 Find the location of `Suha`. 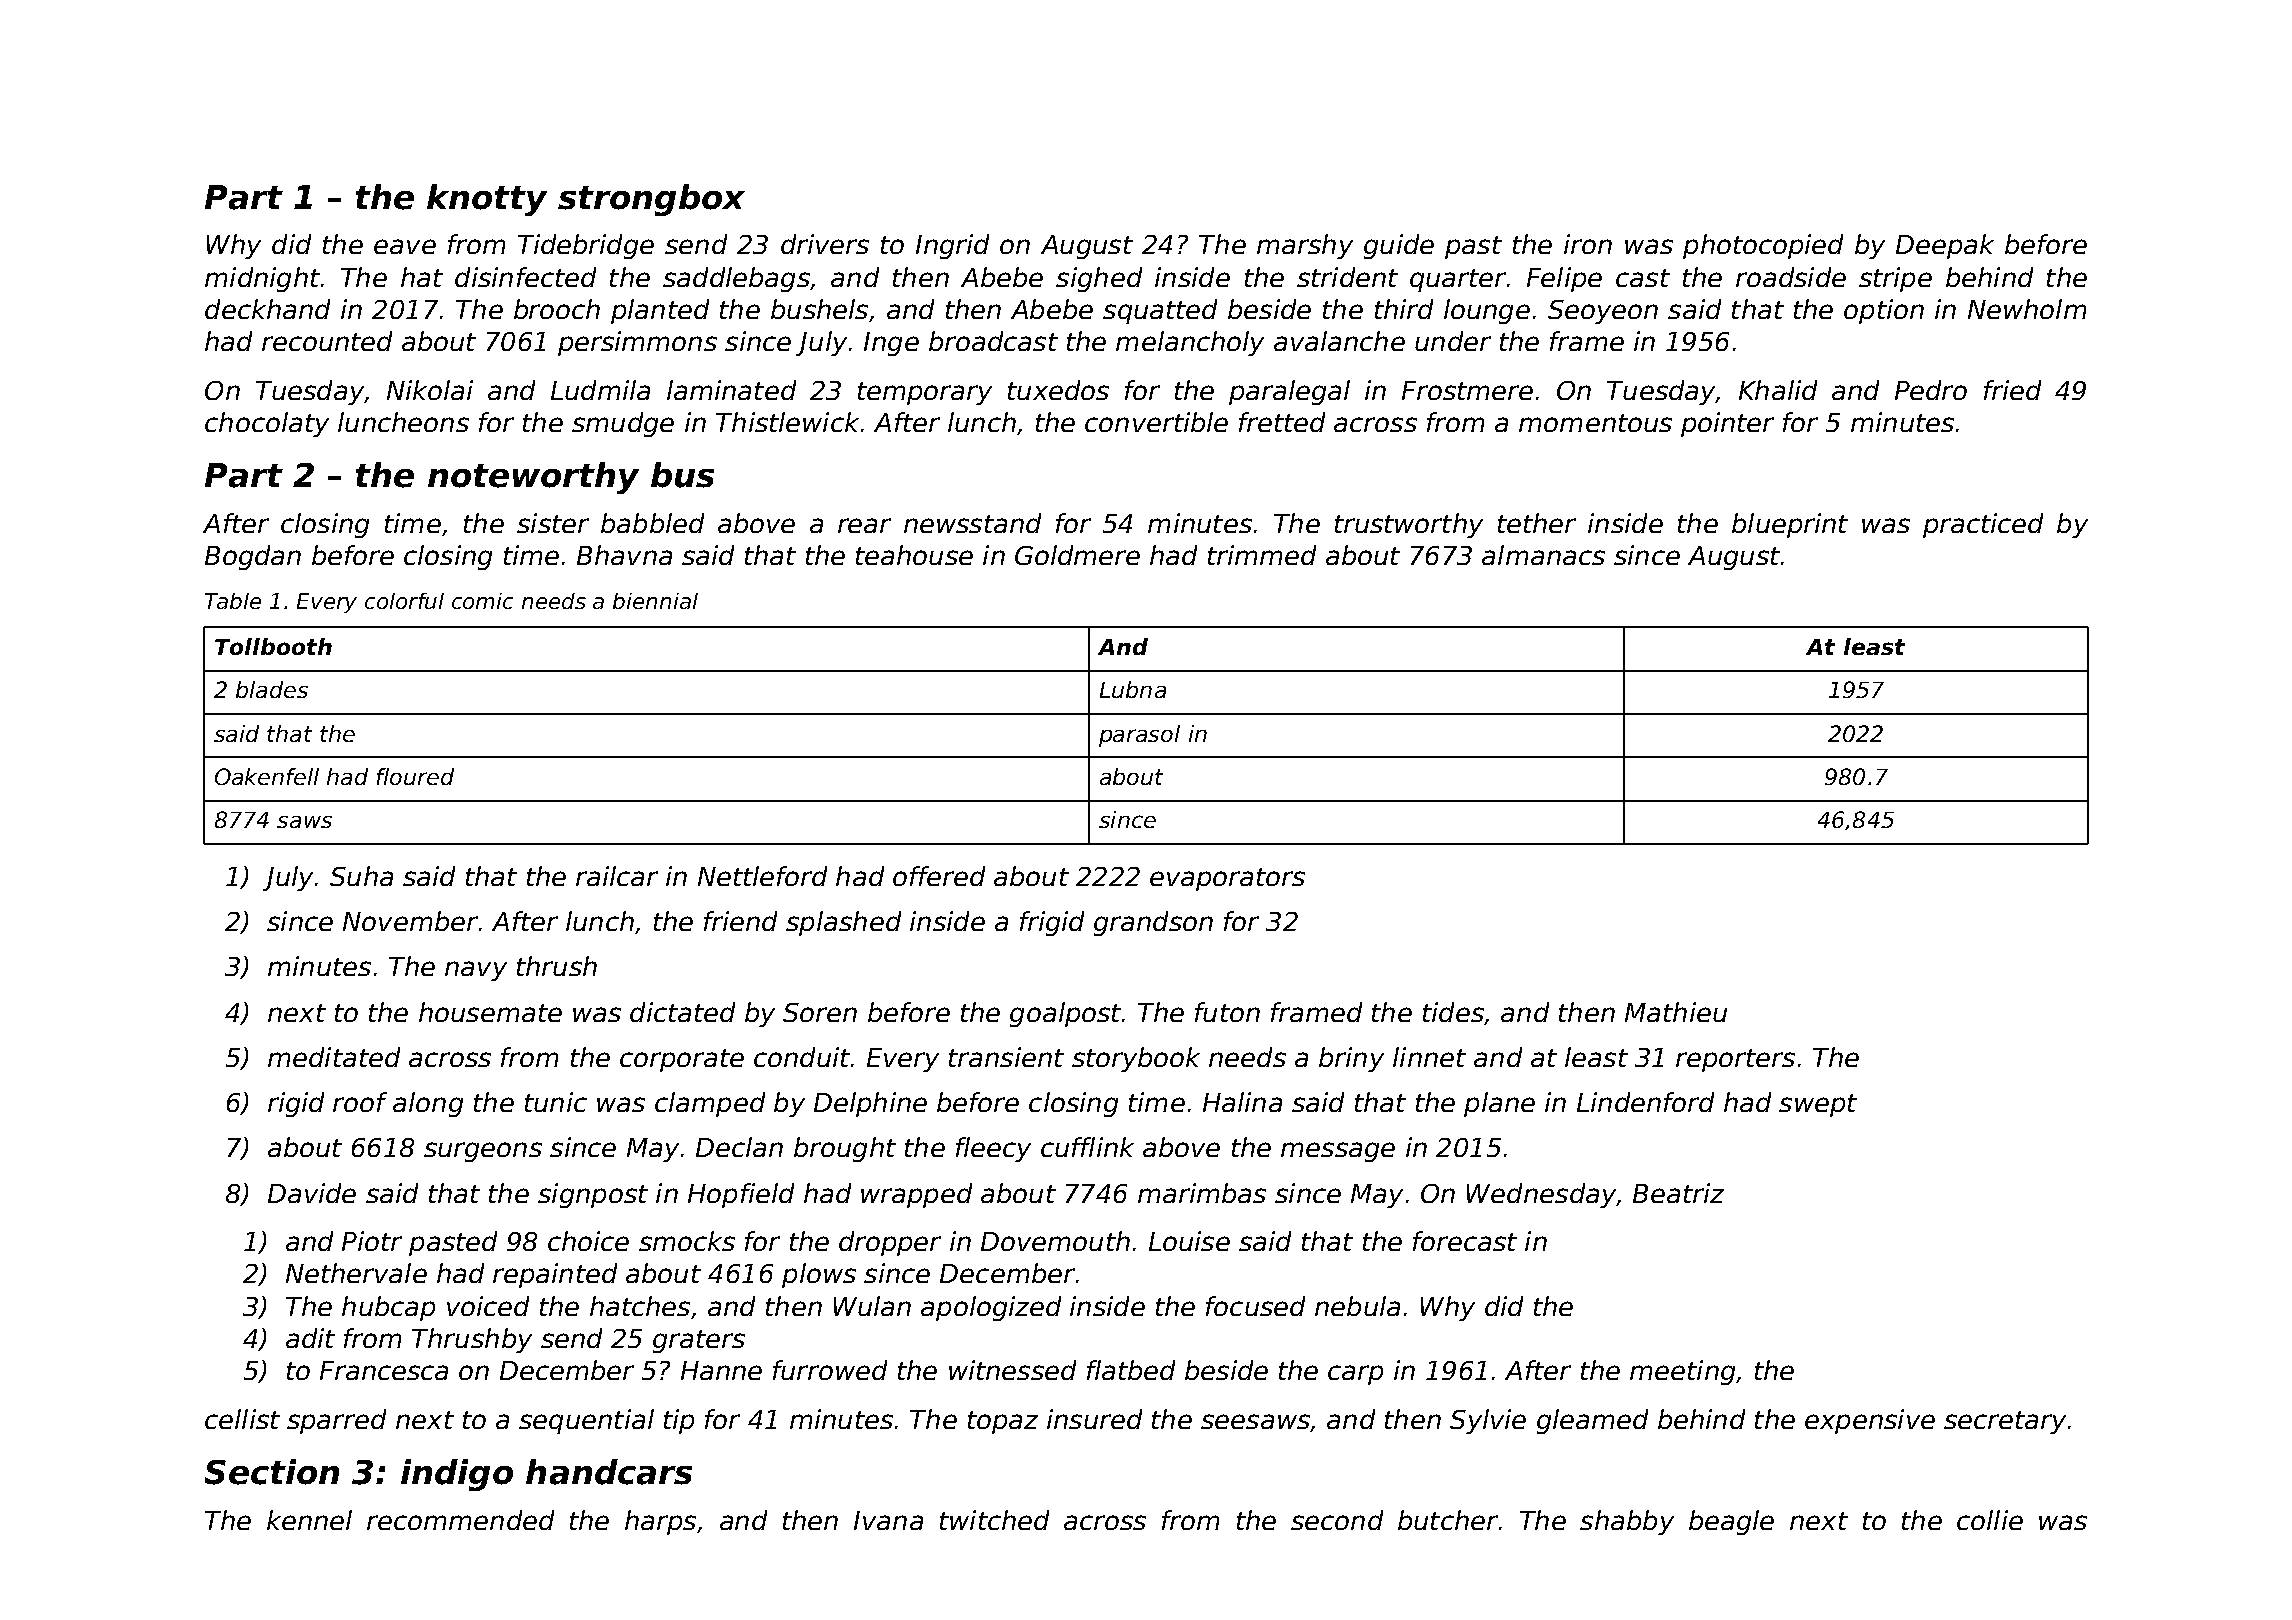

Suha is located at coordinates (361, 876).
